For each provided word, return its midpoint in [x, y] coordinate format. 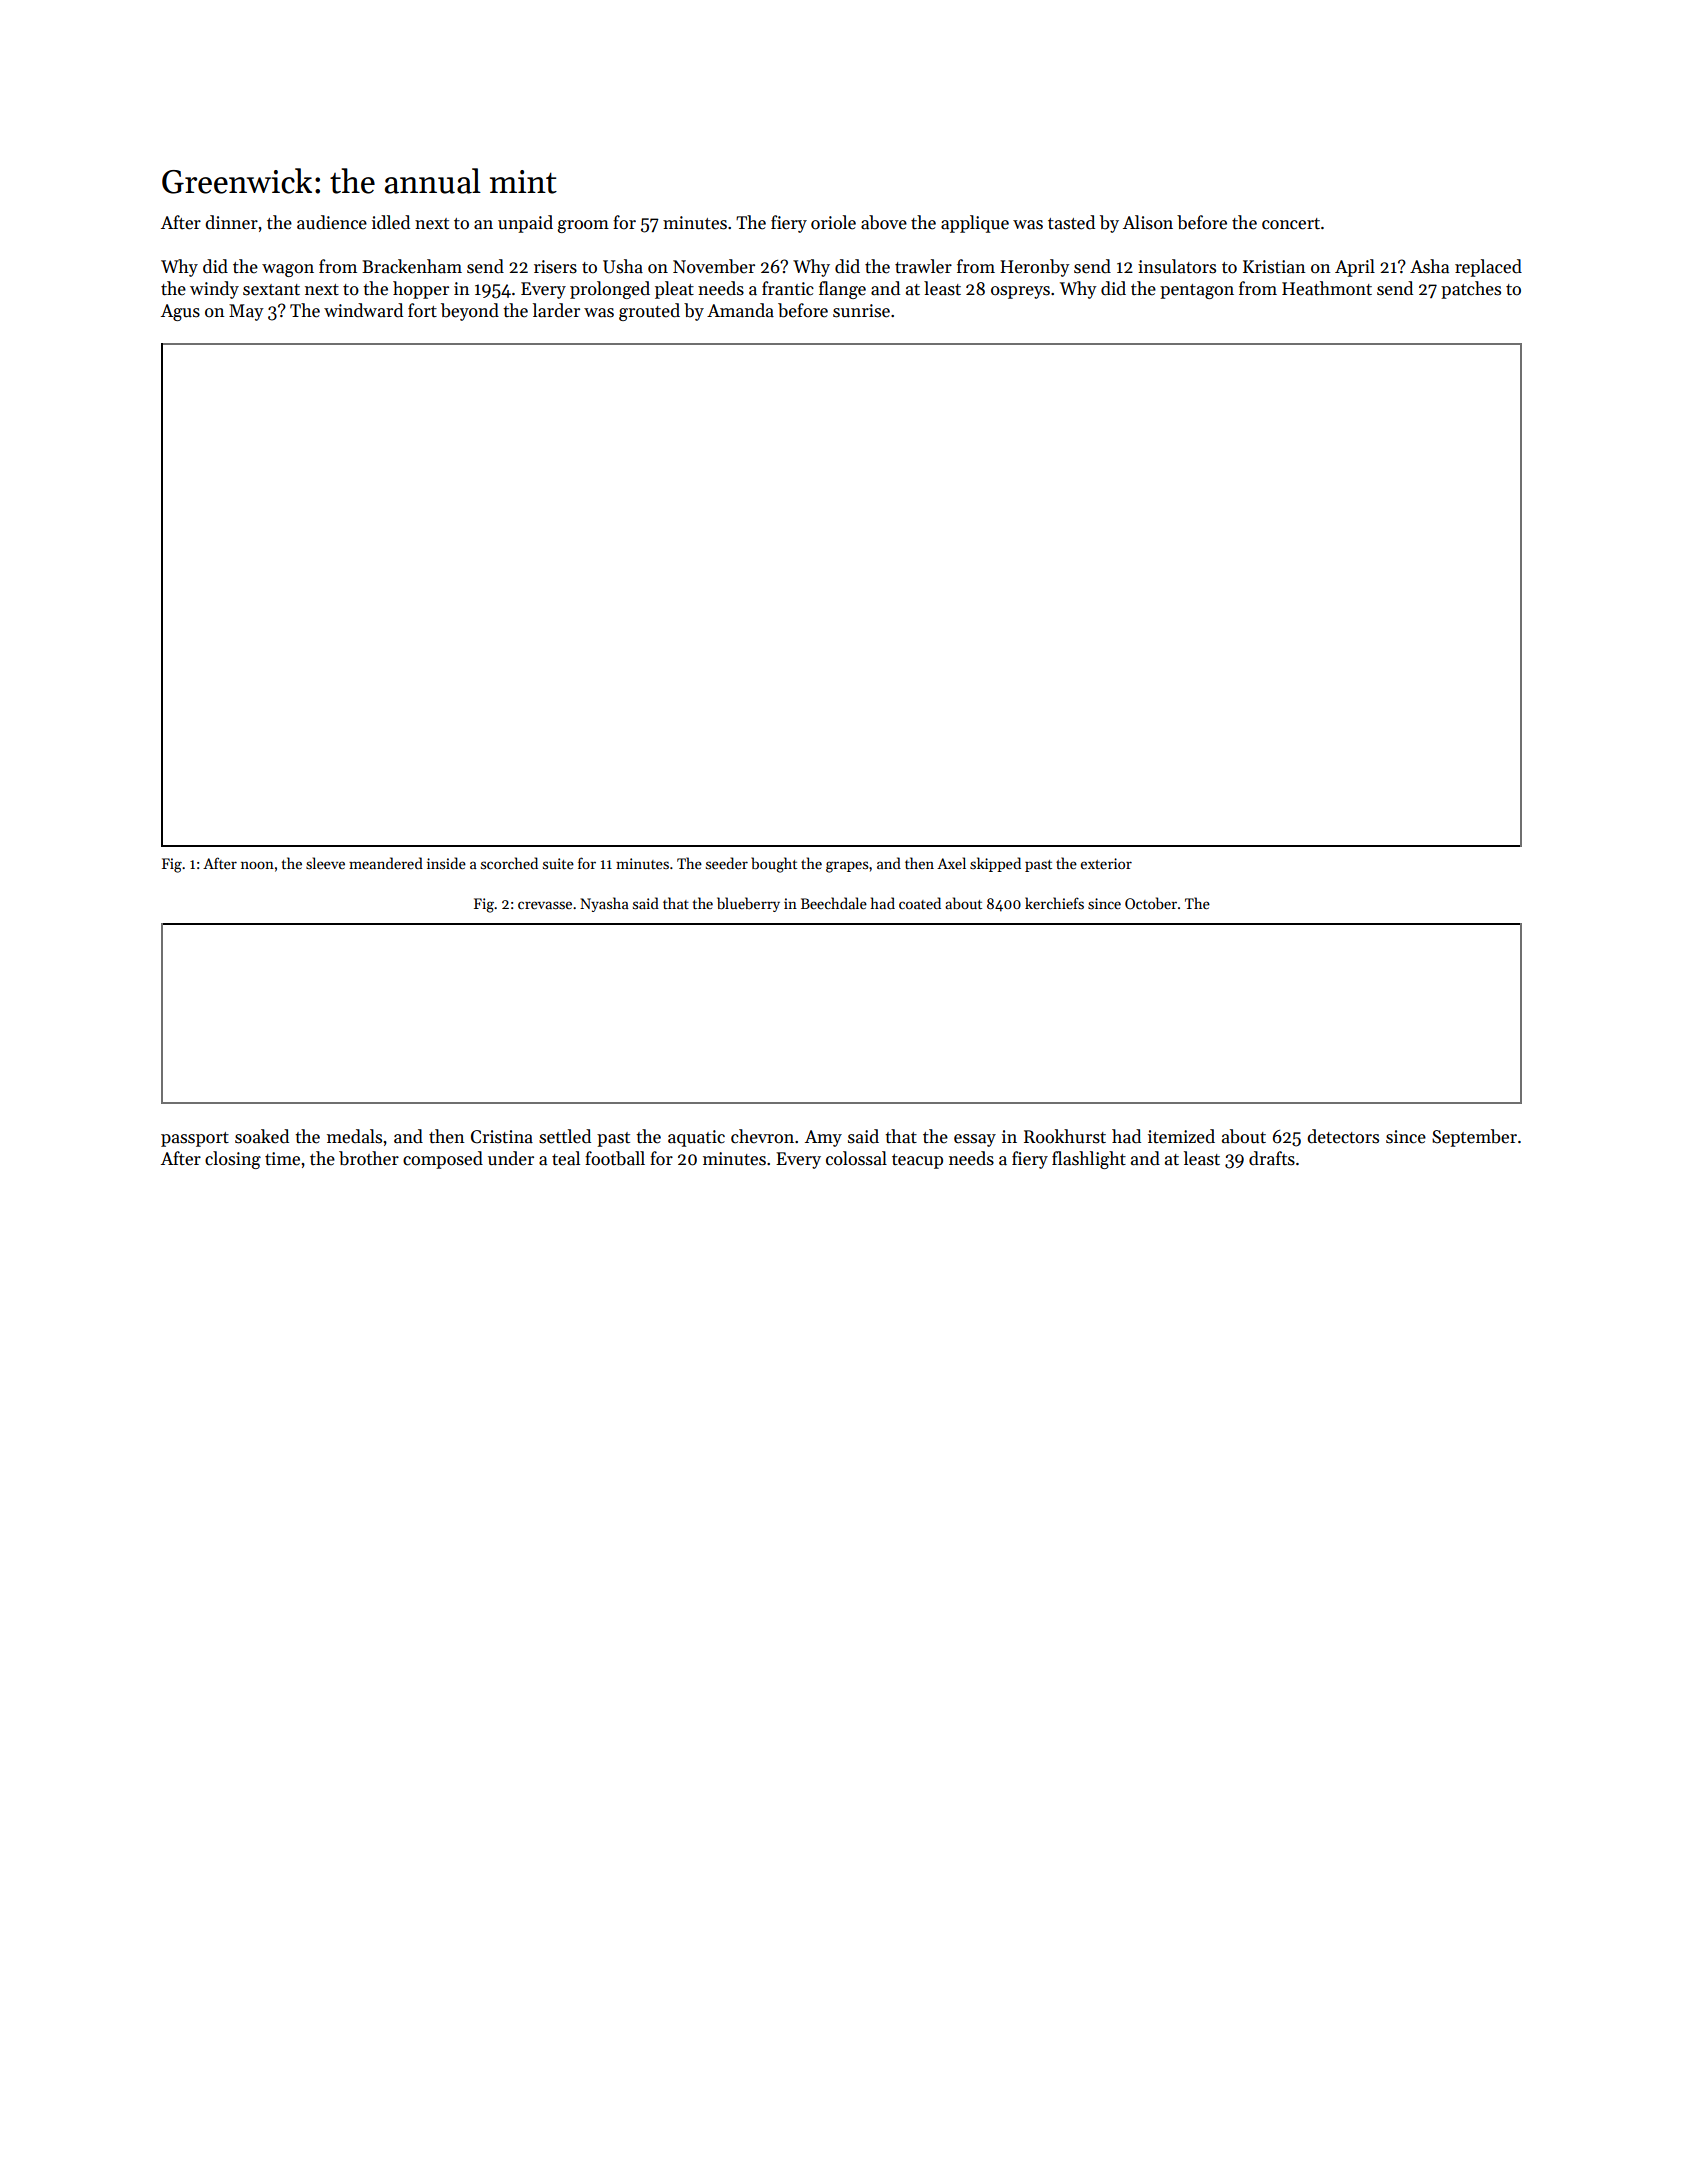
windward [363, 310]
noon [257, 865]
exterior [1106, 863]
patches [1471, 290]
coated [920, 903]
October [1151, 903]
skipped [995, 864]
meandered [386, 863]
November [714, 266]
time [282, 1159]
